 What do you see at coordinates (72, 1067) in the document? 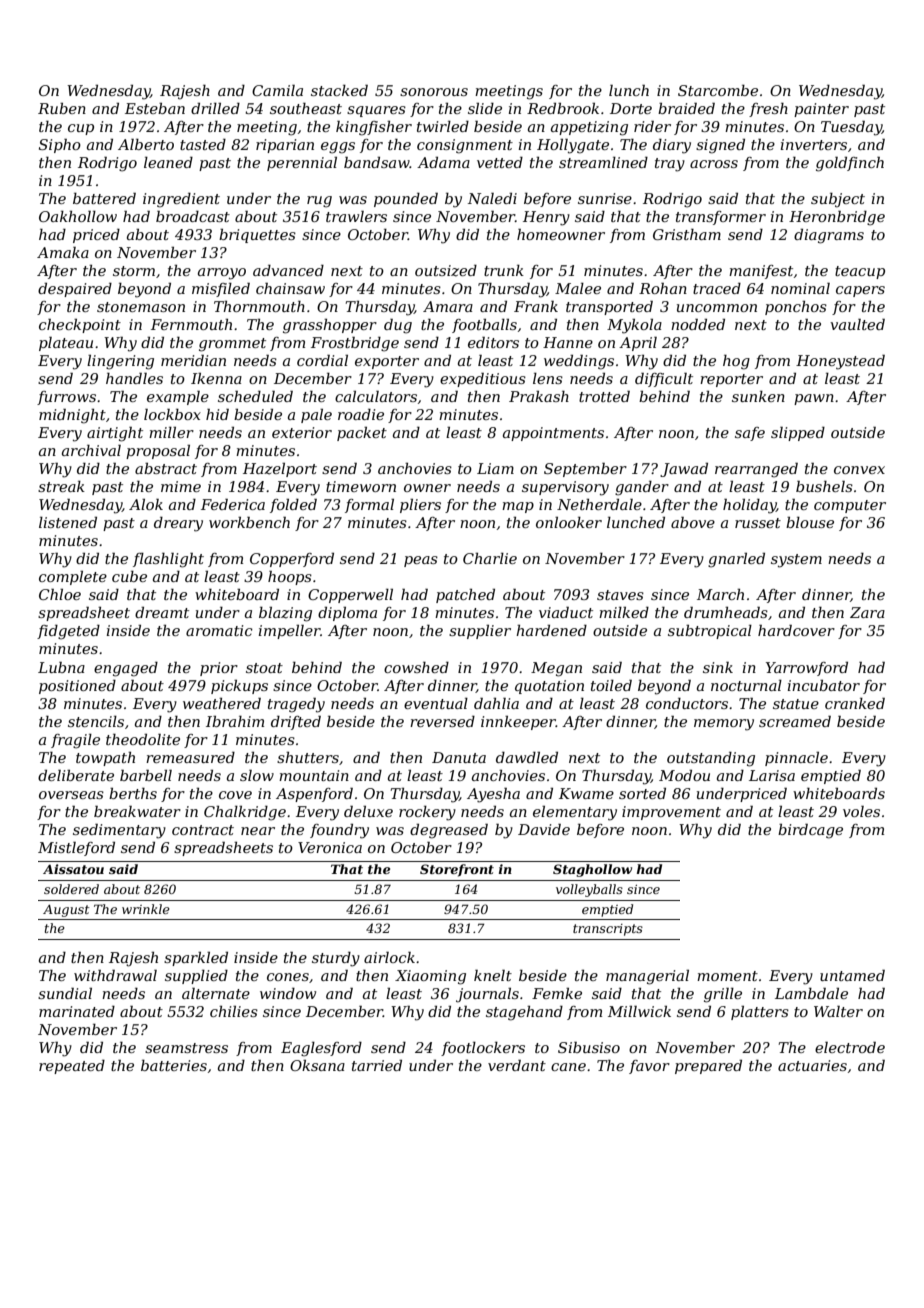
I see `repeated` at bounding box center [72, 1067].
